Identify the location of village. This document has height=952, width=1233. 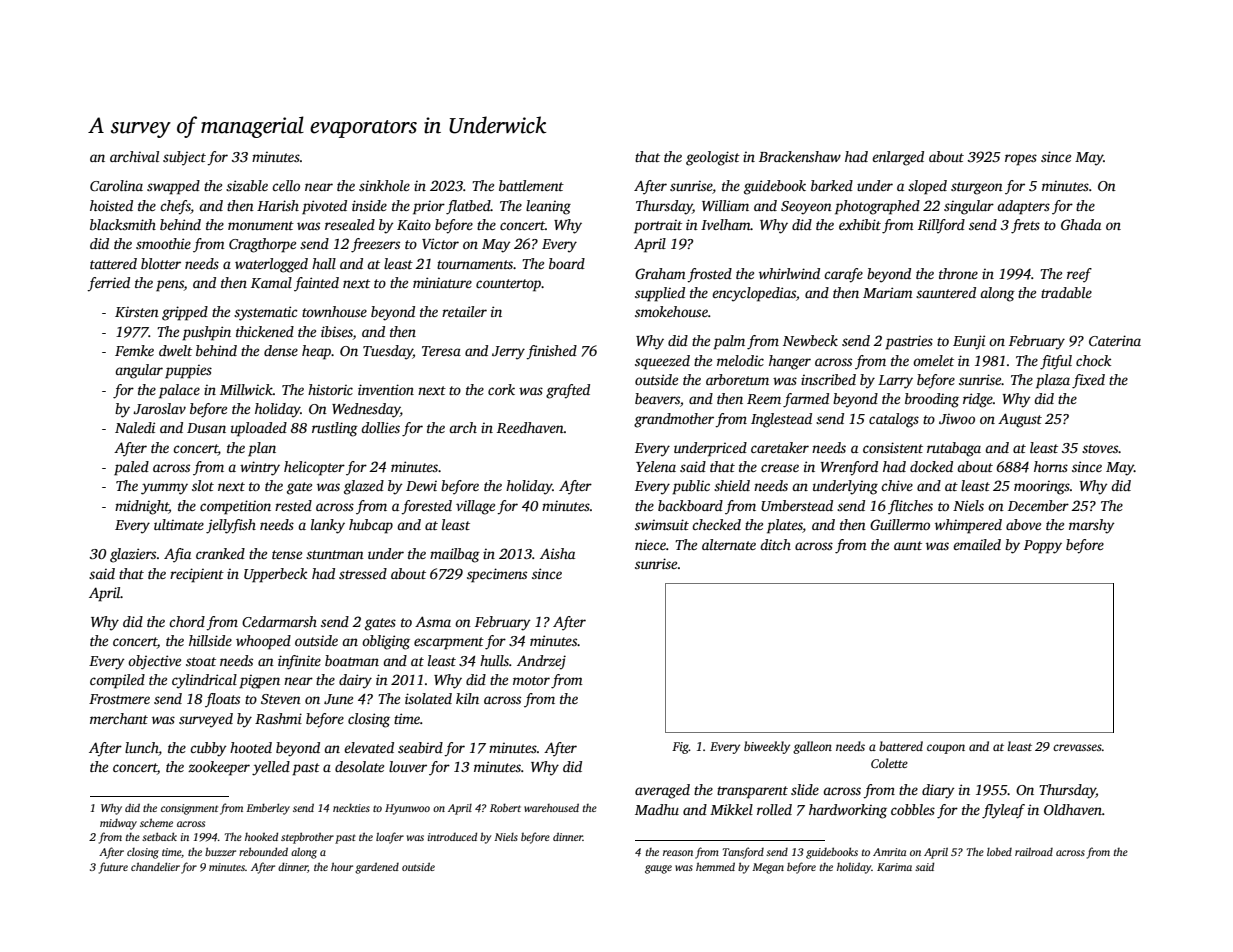
(475, 507).
